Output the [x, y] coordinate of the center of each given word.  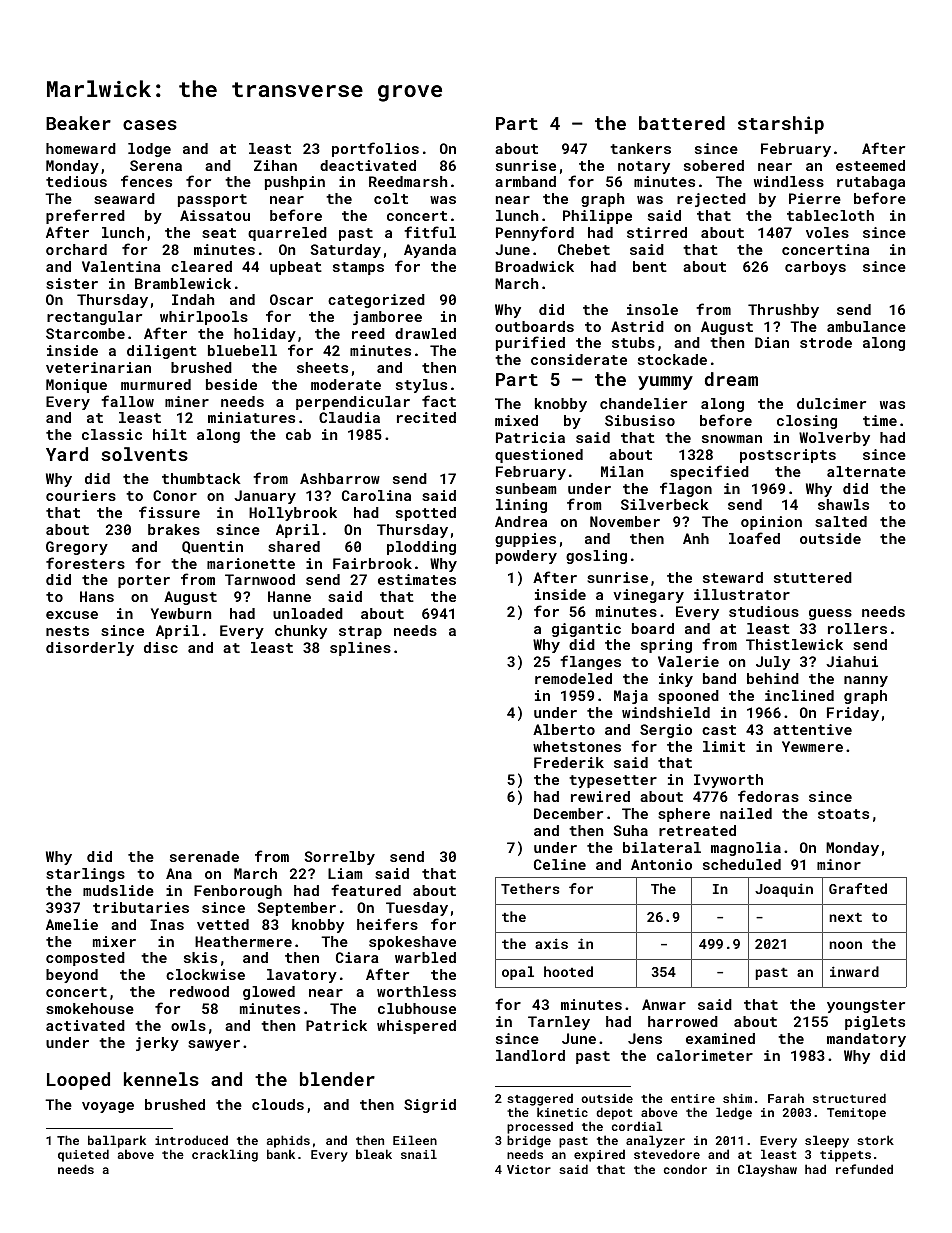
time [880, 420]
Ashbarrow [340, 478]
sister [72, 283]
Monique [76, 386]
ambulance [866, 326]
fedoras [768, 796]
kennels [161, 1079]
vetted [223, 924]
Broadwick [534, 266]
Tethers [530, 888]
